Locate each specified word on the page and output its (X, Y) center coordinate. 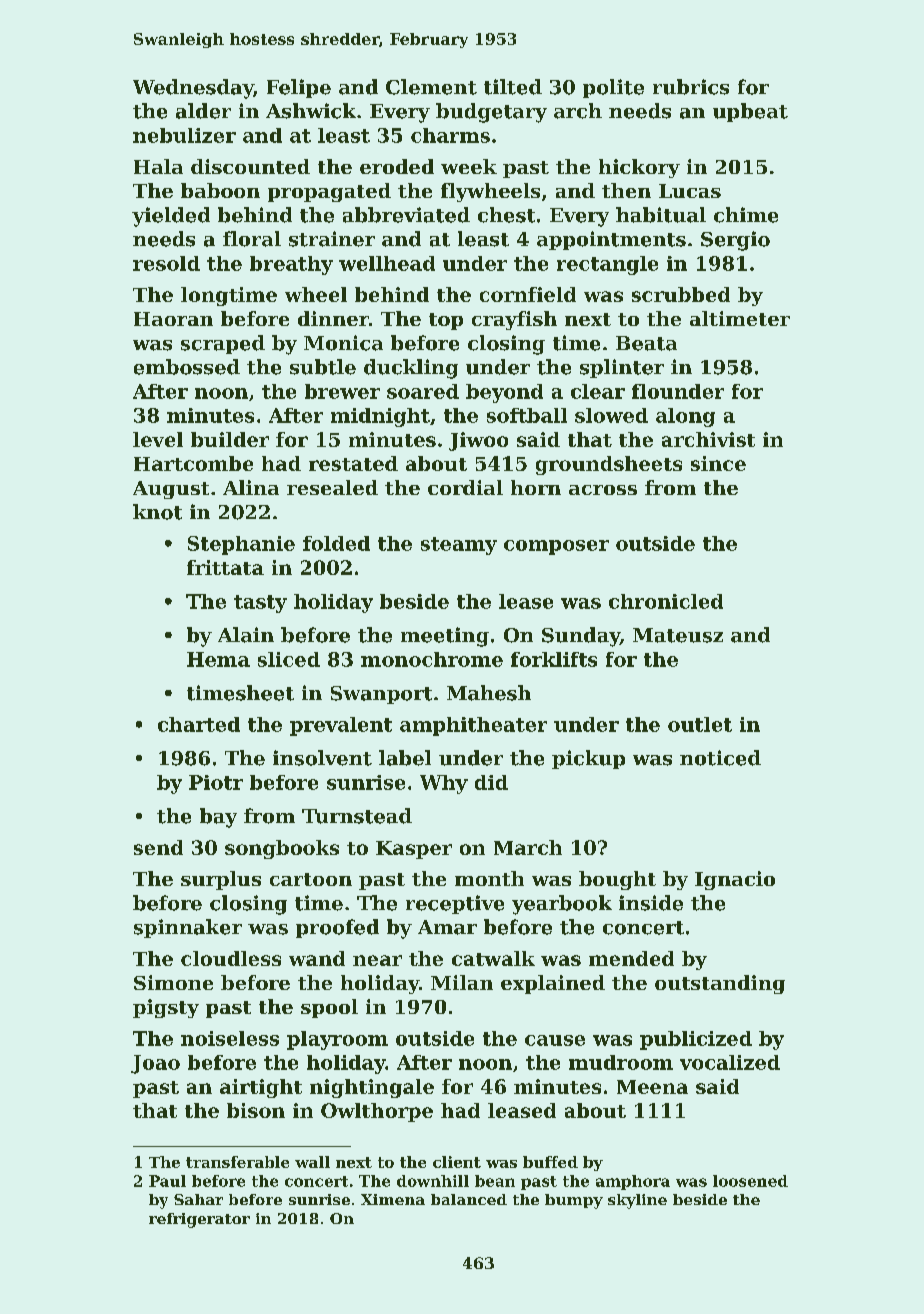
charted (199, 724)
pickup (588, 759)
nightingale (372, 1088)
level (158, 439)
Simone (173, 982)
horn (536, 487)
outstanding (720, 984)
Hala (158, 166)
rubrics (691, 87)
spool (329, 1008)
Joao (155, 1064)
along (685, 417)
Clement (431, 87)
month (489, 878)
